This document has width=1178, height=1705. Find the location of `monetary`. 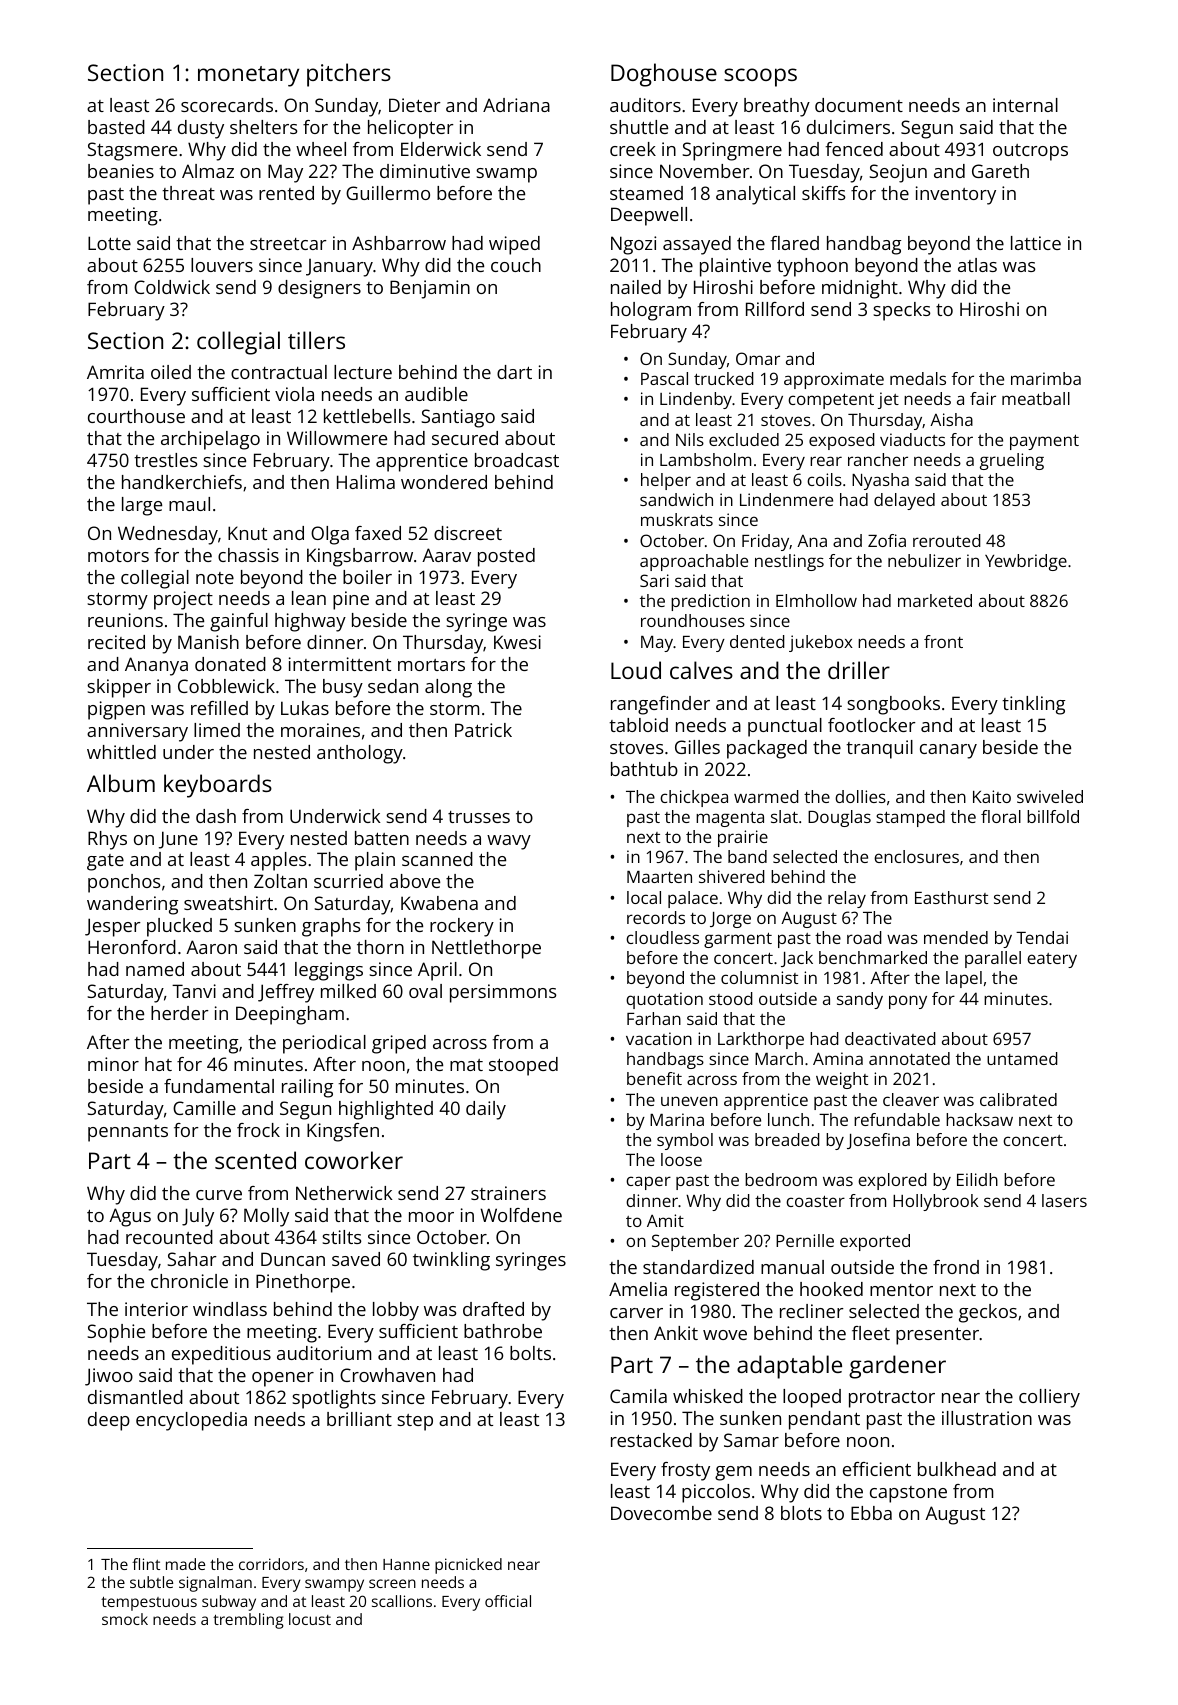

monetary is located at coordinates (248, 76).
